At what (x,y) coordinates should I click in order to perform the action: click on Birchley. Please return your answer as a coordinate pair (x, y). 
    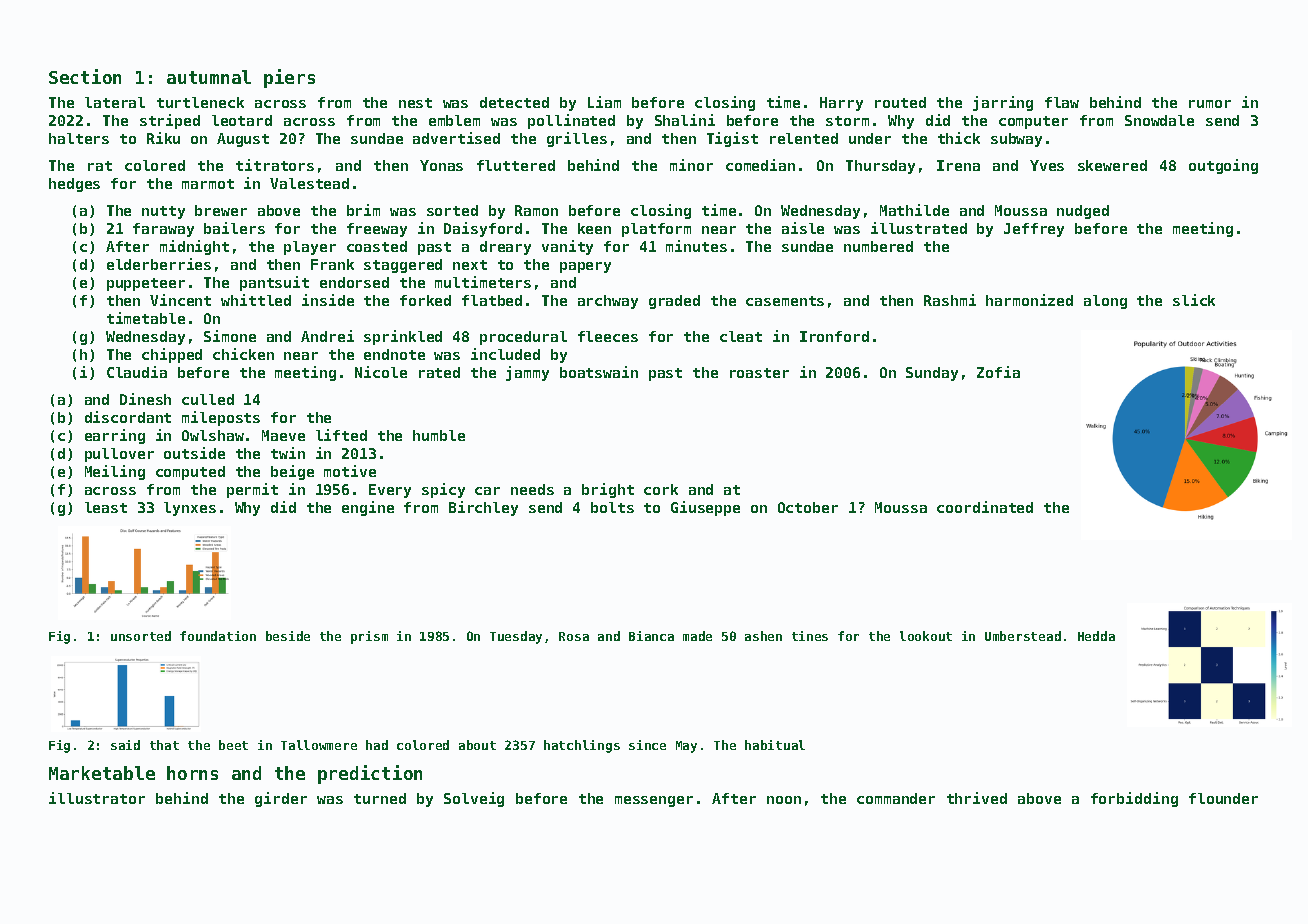
    Looking at the image, I should click on (483, 508).
